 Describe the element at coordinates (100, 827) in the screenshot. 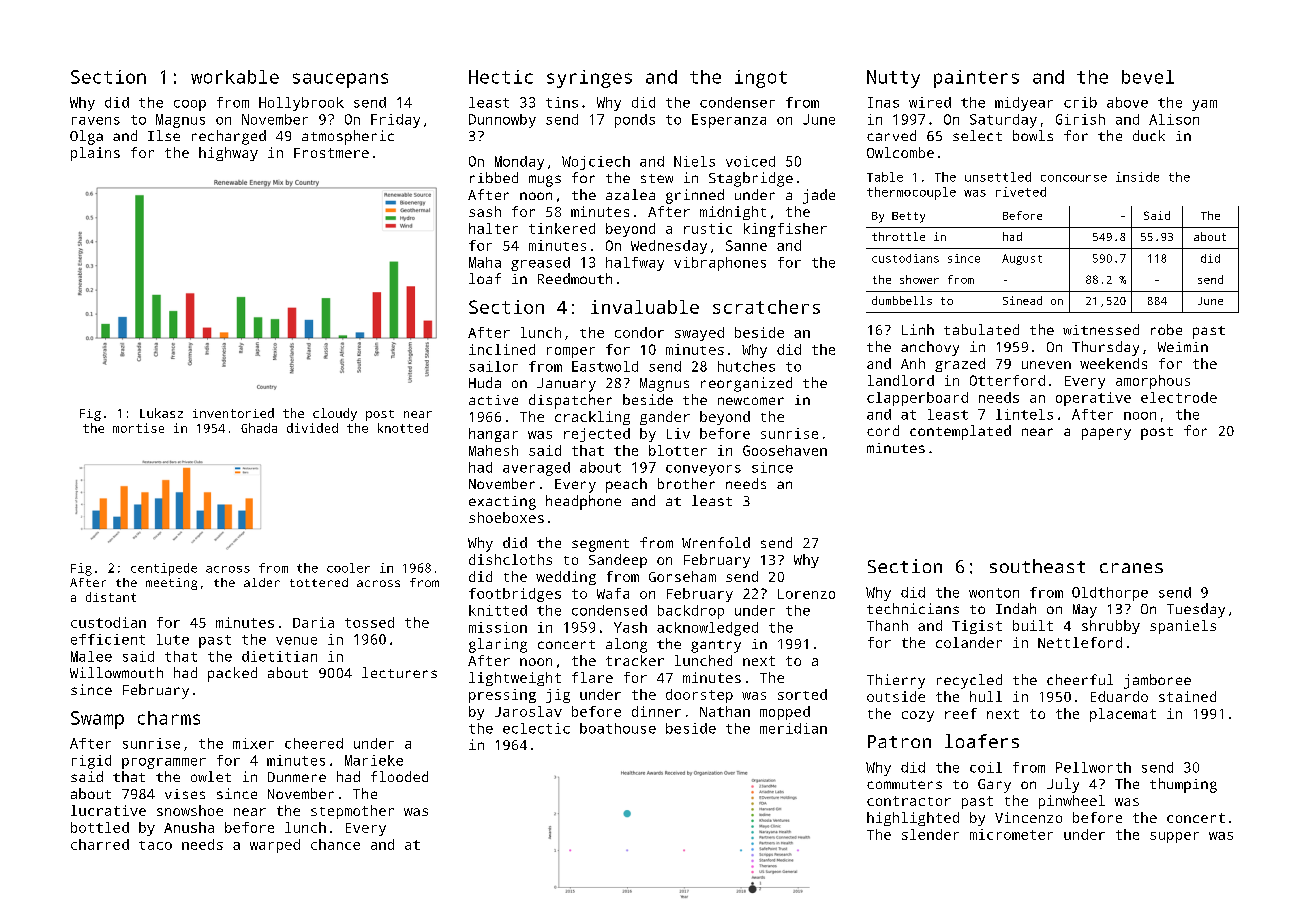

I see `bottled` at that location.
